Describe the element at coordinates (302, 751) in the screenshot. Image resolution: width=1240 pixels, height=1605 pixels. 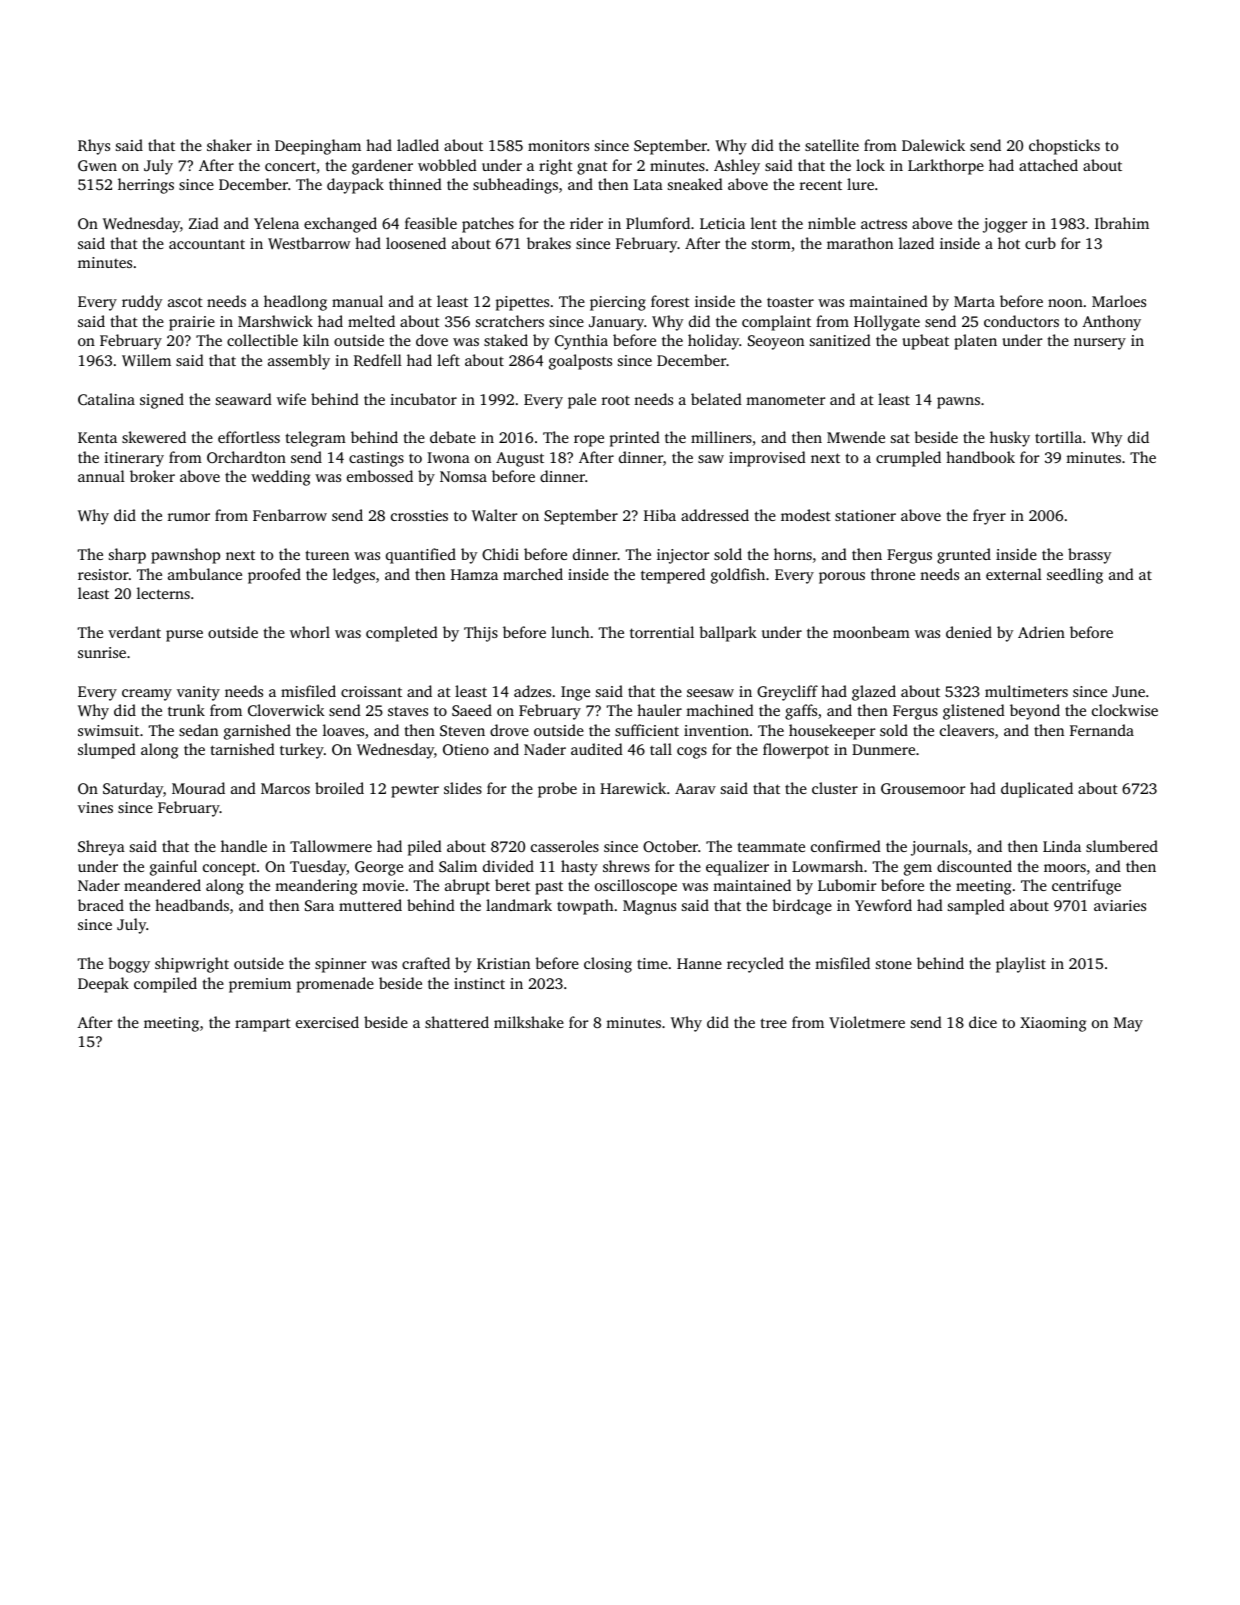
I see `turkey` at that location.
